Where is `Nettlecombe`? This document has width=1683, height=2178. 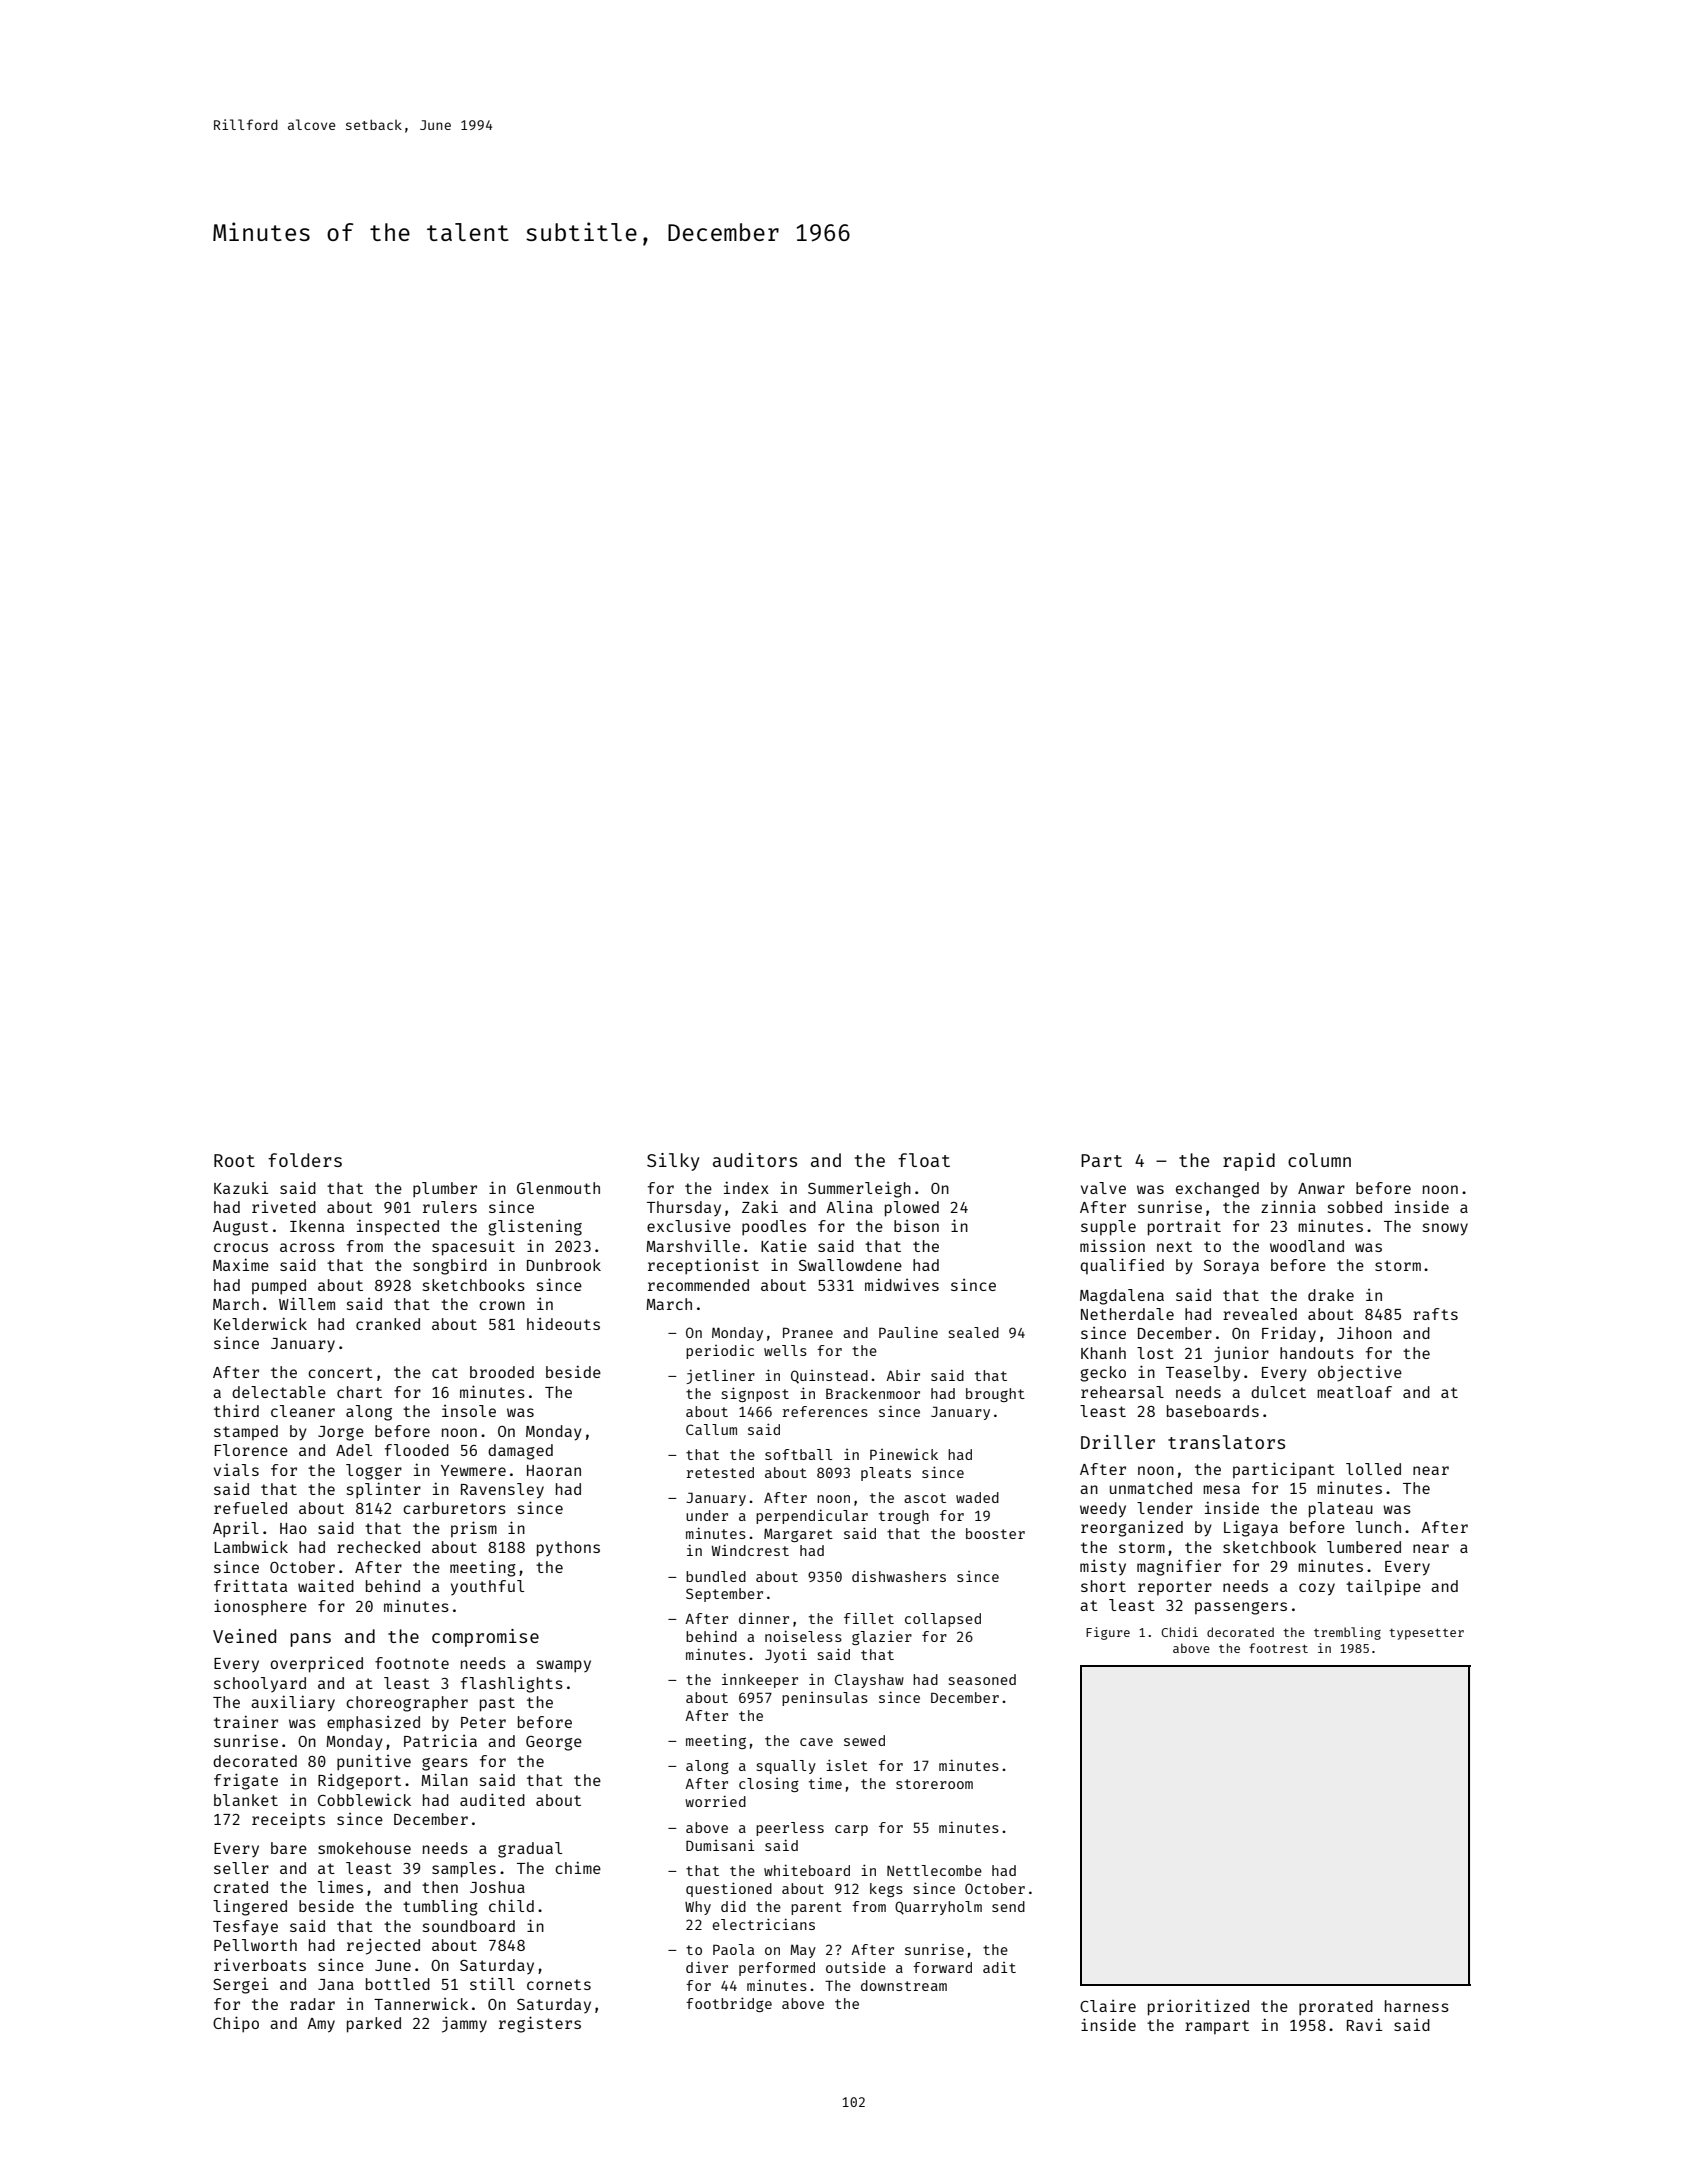
Nettlecombe is located at coordinates (934, 1870).
